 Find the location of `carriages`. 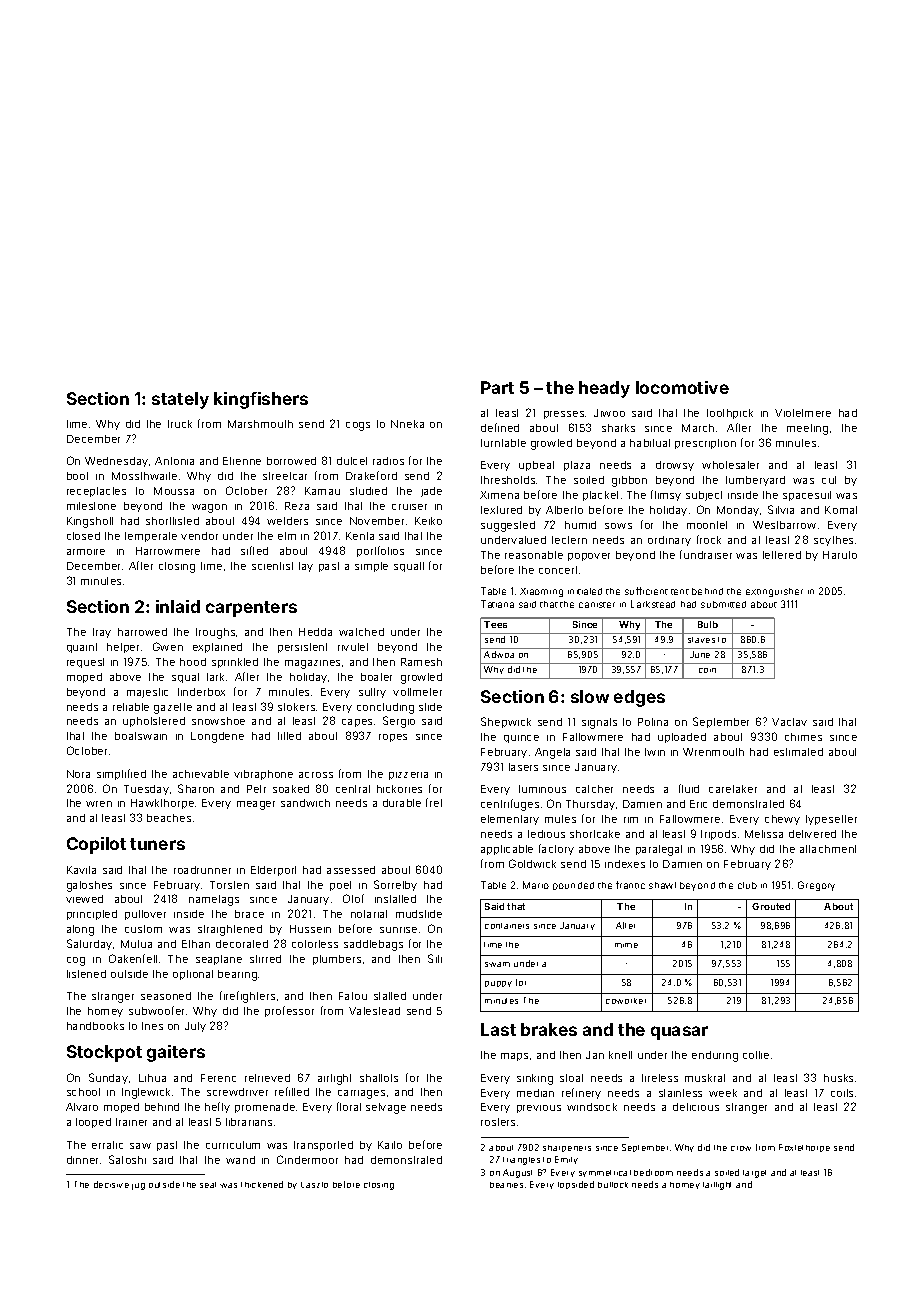

carriages is located at coordinates (361, 1094).
